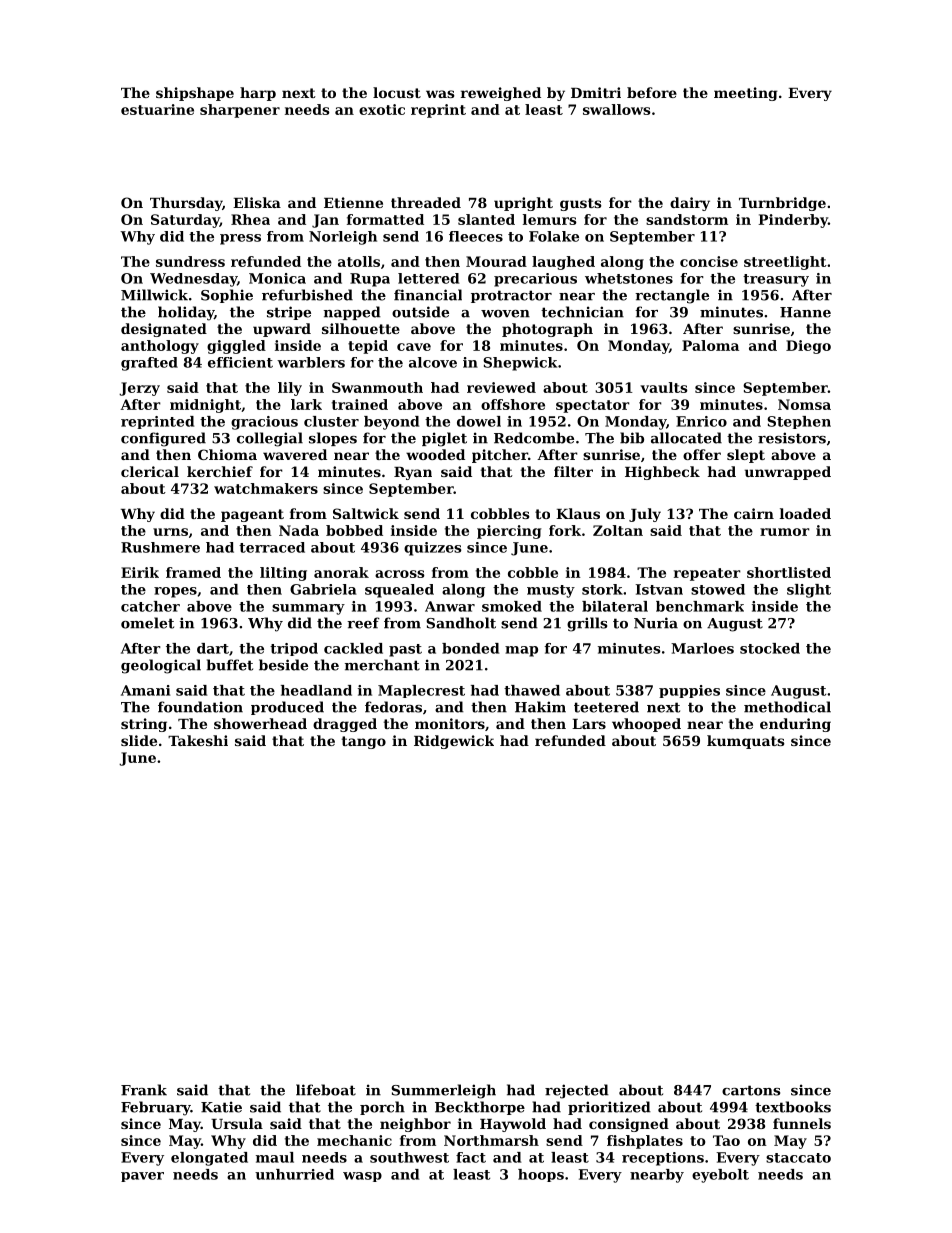 Image resolution: width=952 pixels, height=1233 pixels. I want to click on Takeshi, so click(198, 740).
